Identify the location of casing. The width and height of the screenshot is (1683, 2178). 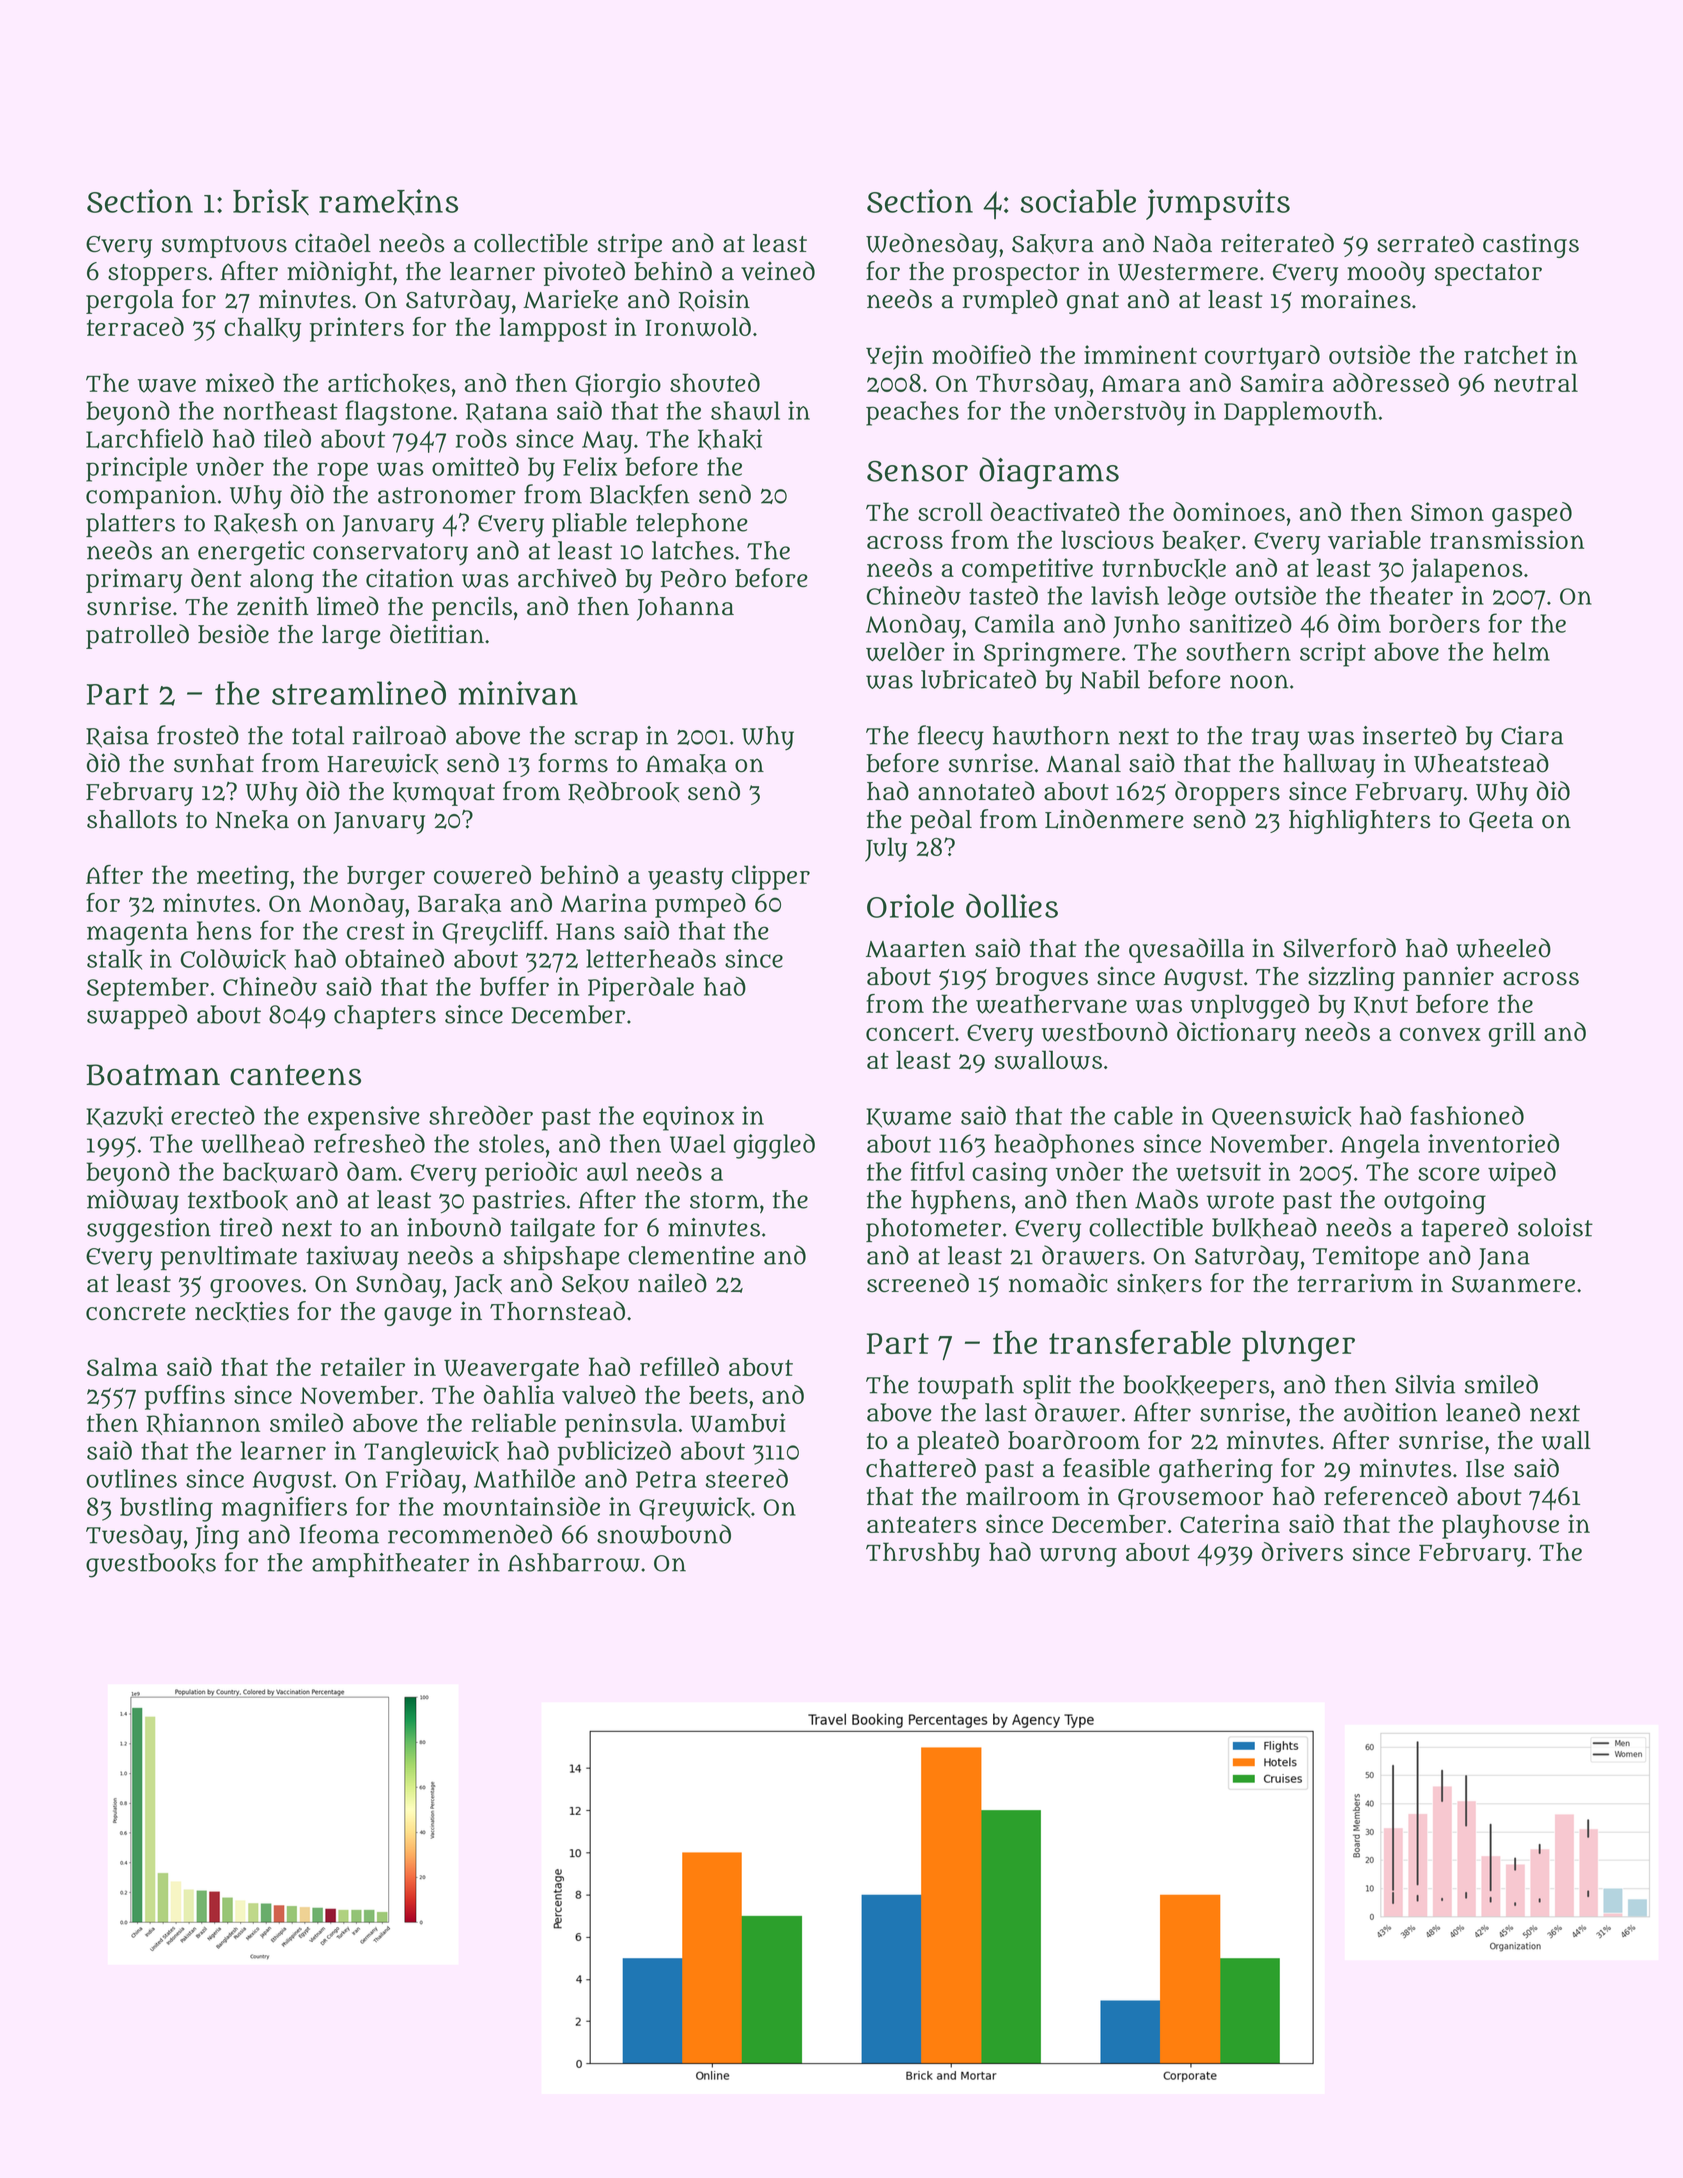
(1010, 1174).
